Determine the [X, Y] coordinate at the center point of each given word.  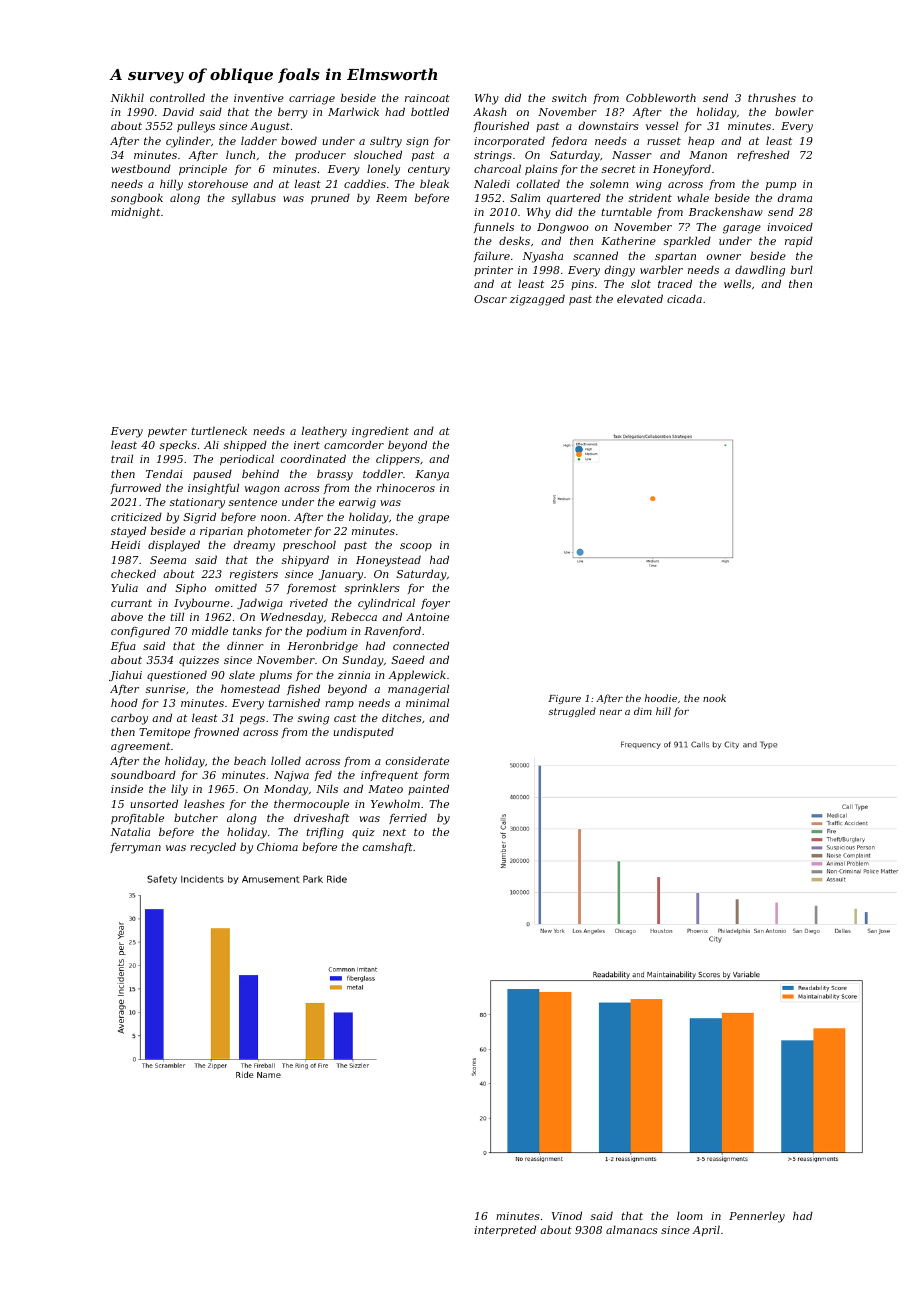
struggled [572, 712]
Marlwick [353, 111]
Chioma [277, 846]
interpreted [505, 1230]
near [611, 712]
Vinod [567, 1215]
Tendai [164, 473]
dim [643, 711]
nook [714, 698]
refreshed [763, 155]
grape [433, 519]
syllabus [254, 199]
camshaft [388, 847]
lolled [286, 760]
